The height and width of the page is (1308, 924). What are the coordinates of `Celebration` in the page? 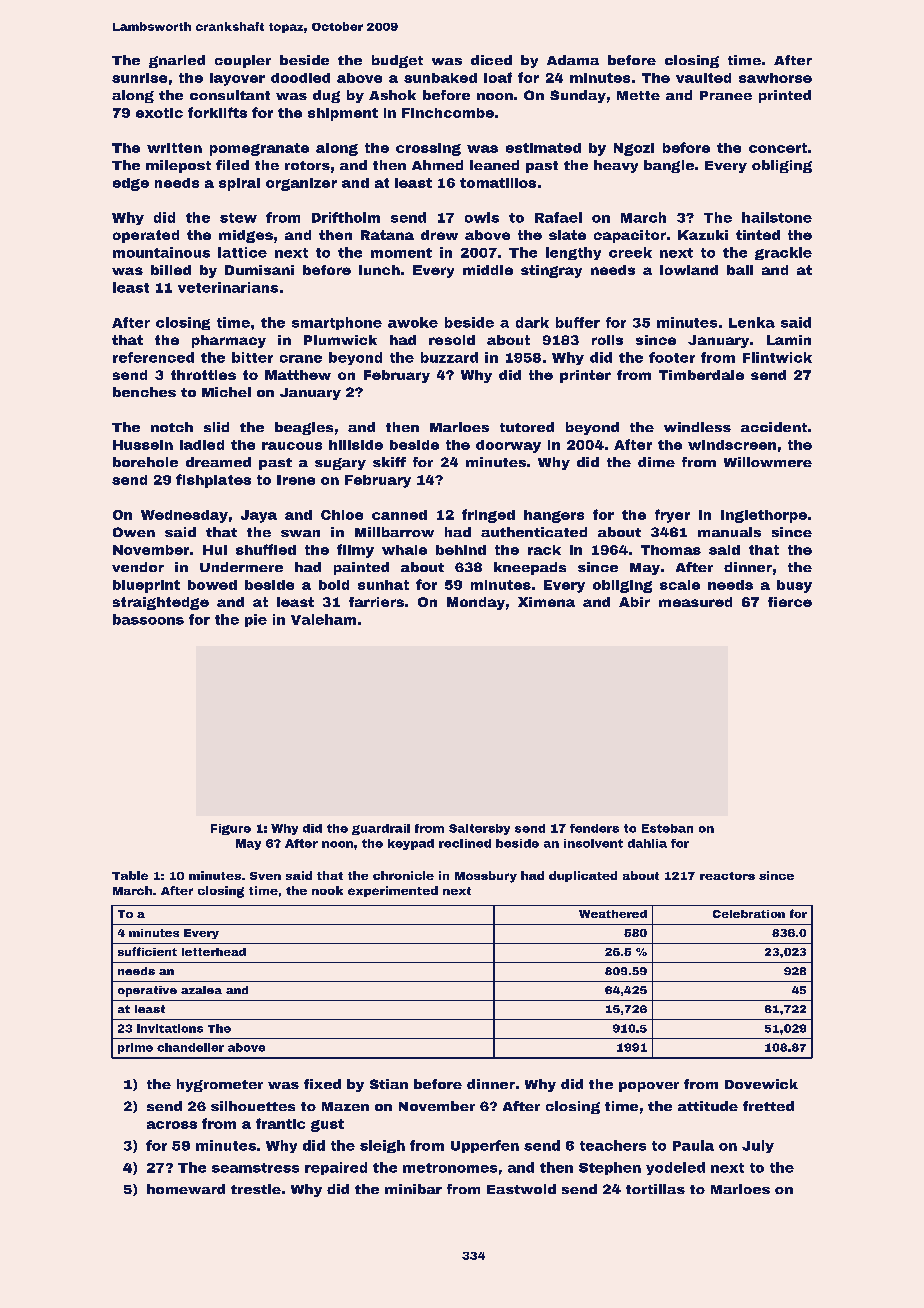 It's located at (749, 914).
